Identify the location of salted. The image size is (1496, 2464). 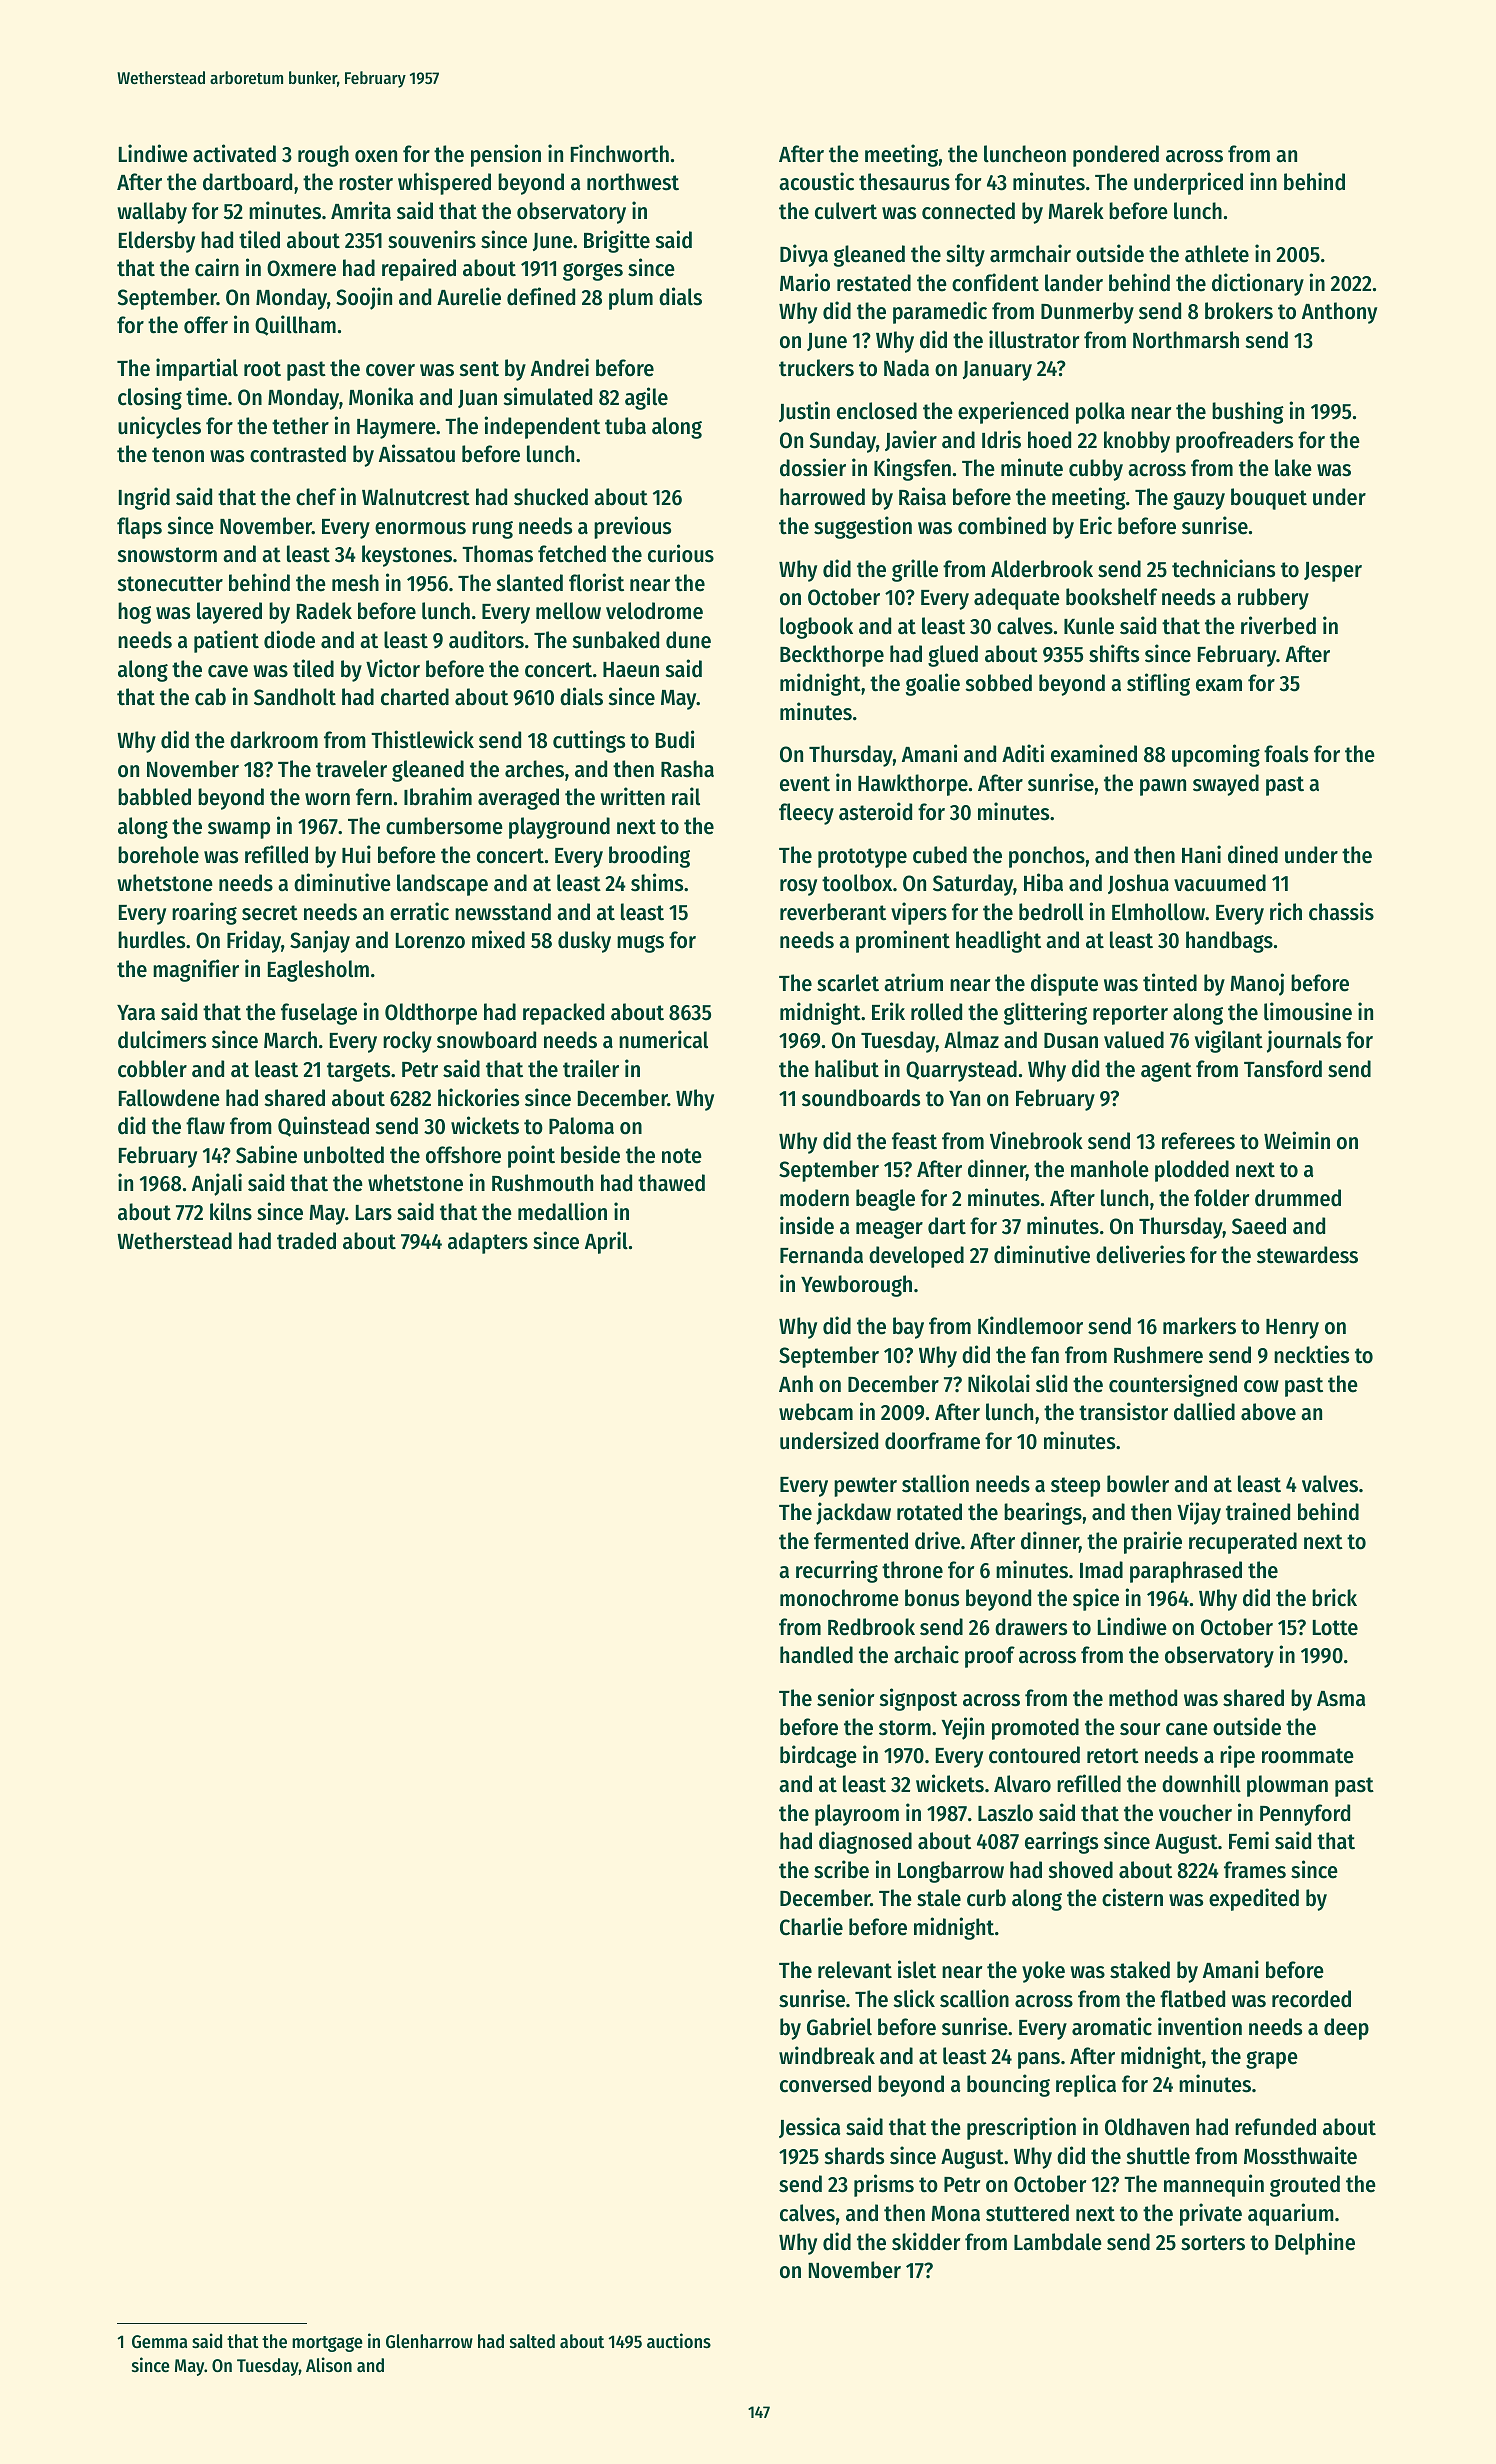
(532, 2341).
